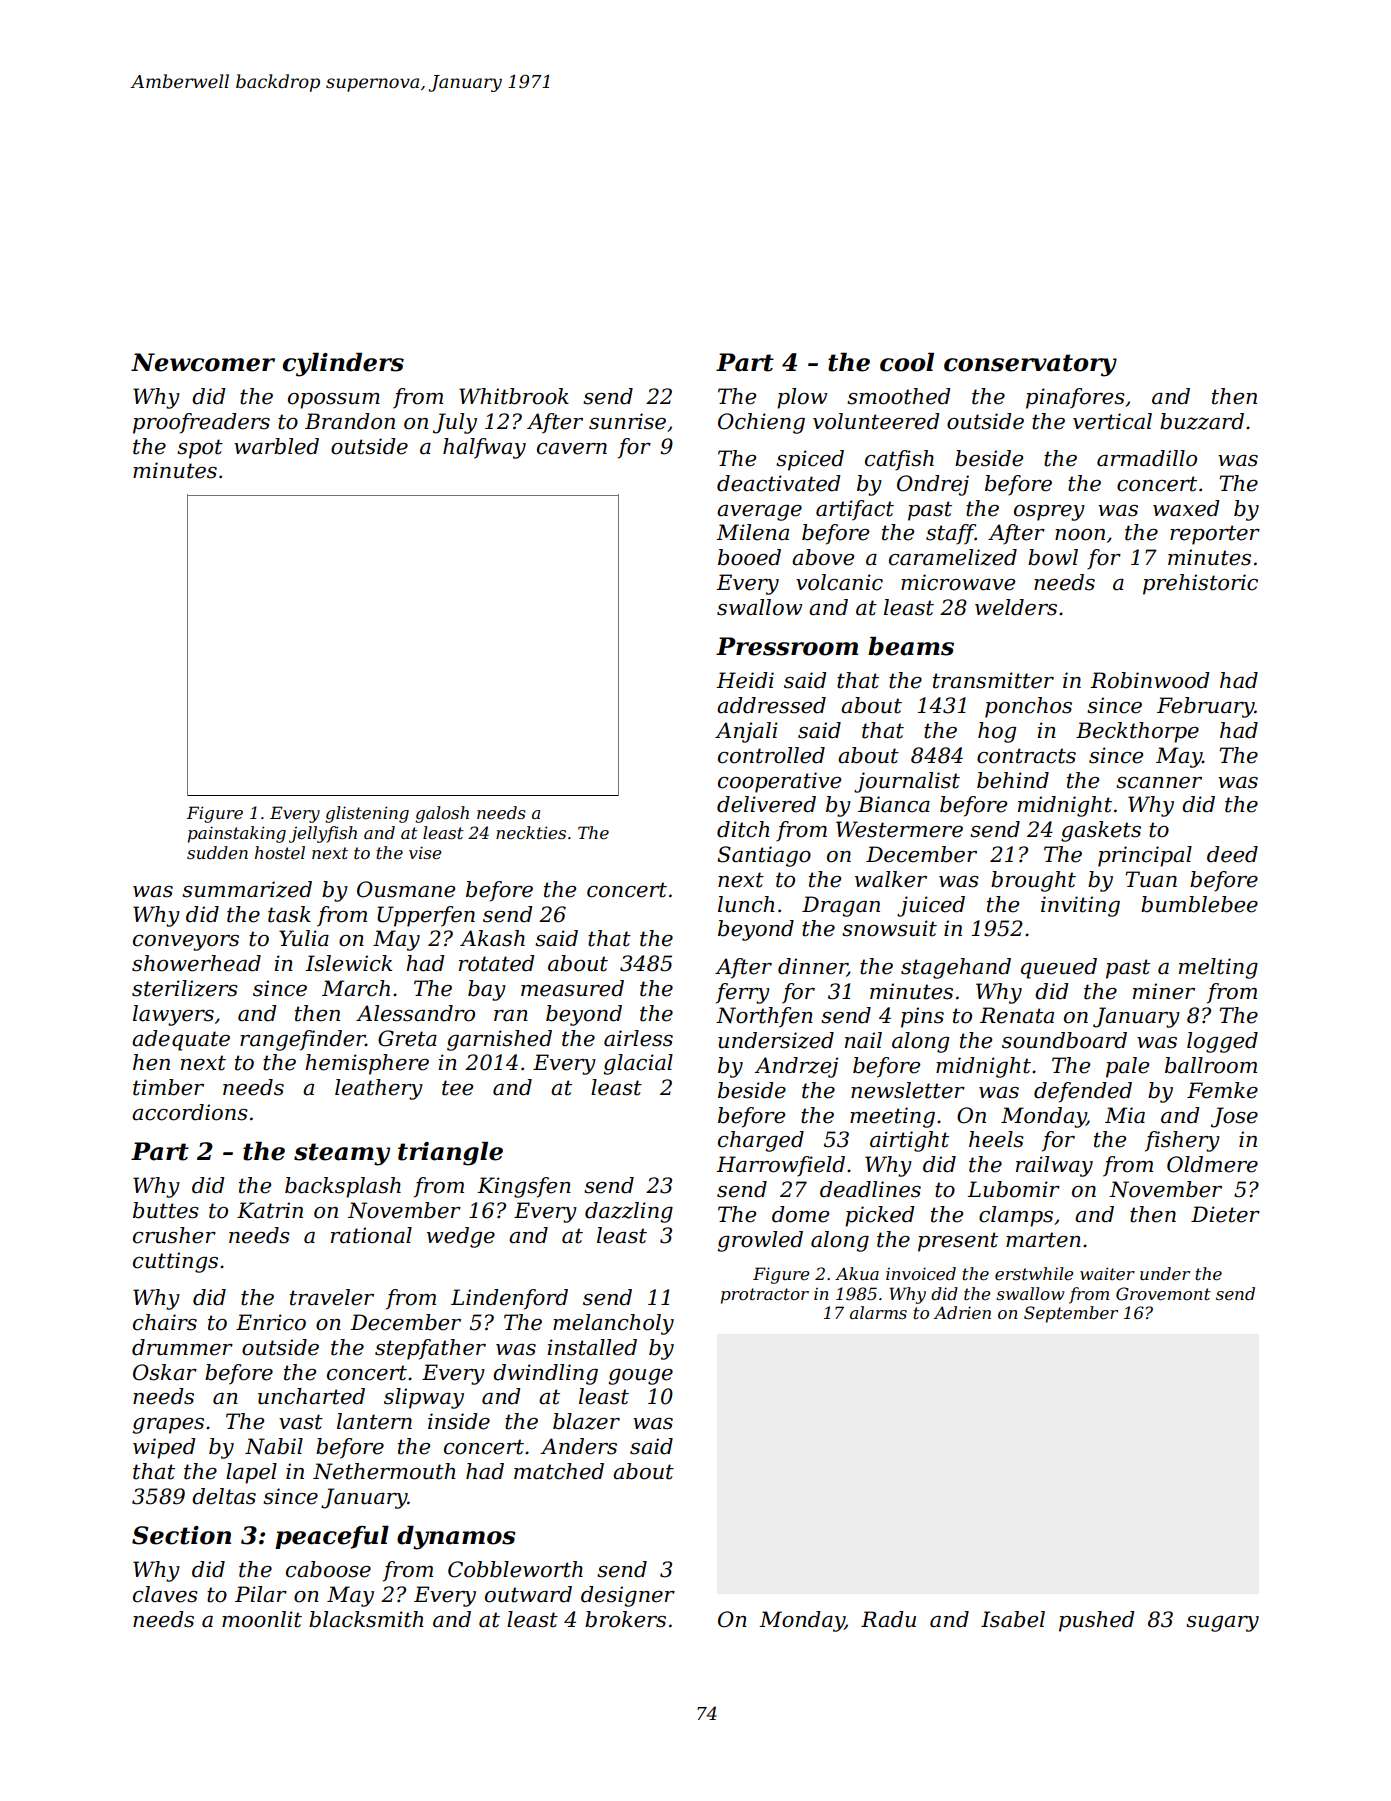 The height and width of the screenshot is (1801, 1391). I want to click on designer, so click(628, 1596).
